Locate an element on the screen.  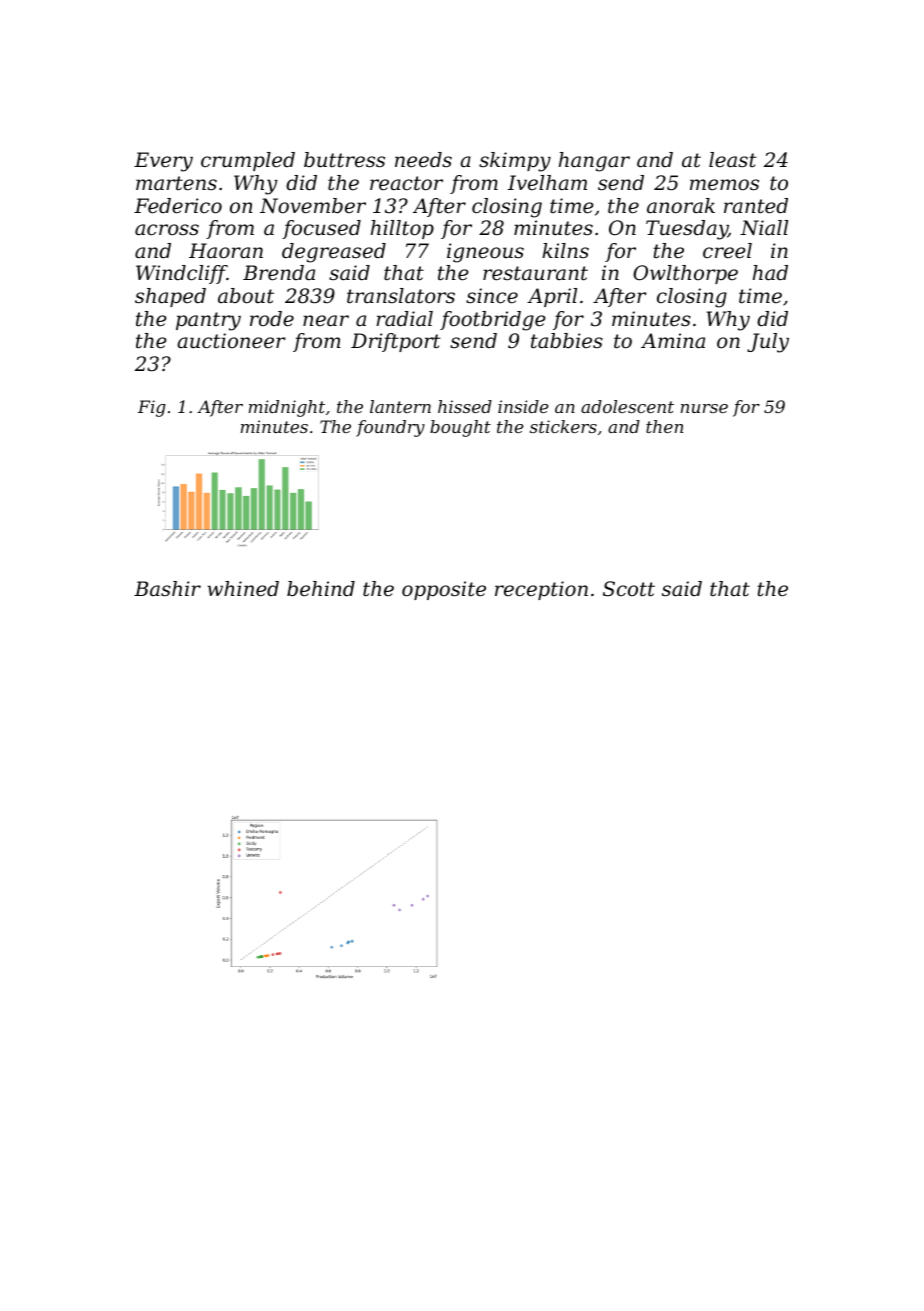
whined is located at coordinates (243, 589).
